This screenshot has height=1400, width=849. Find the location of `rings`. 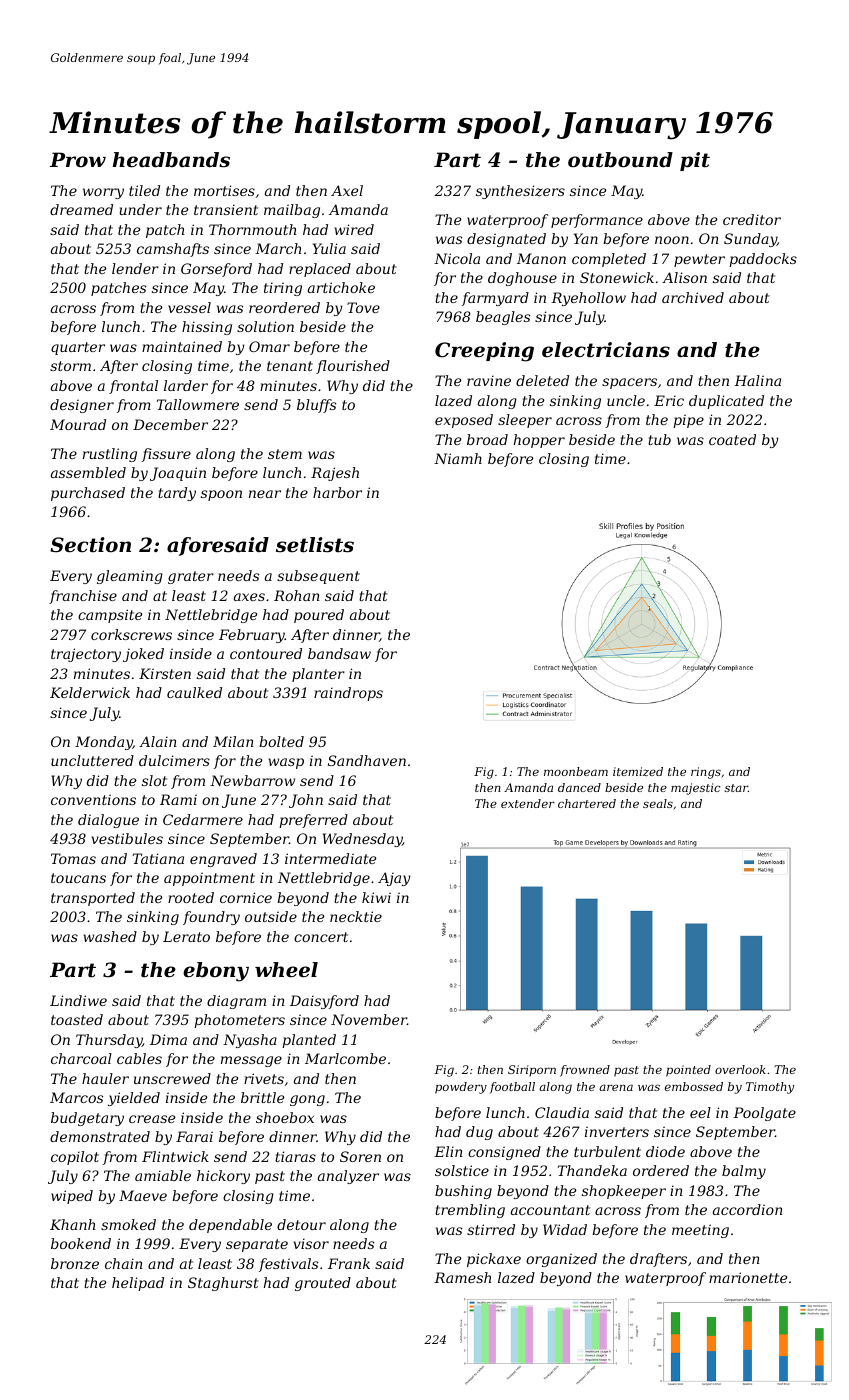

rings is located at coordinates (706, 773).
